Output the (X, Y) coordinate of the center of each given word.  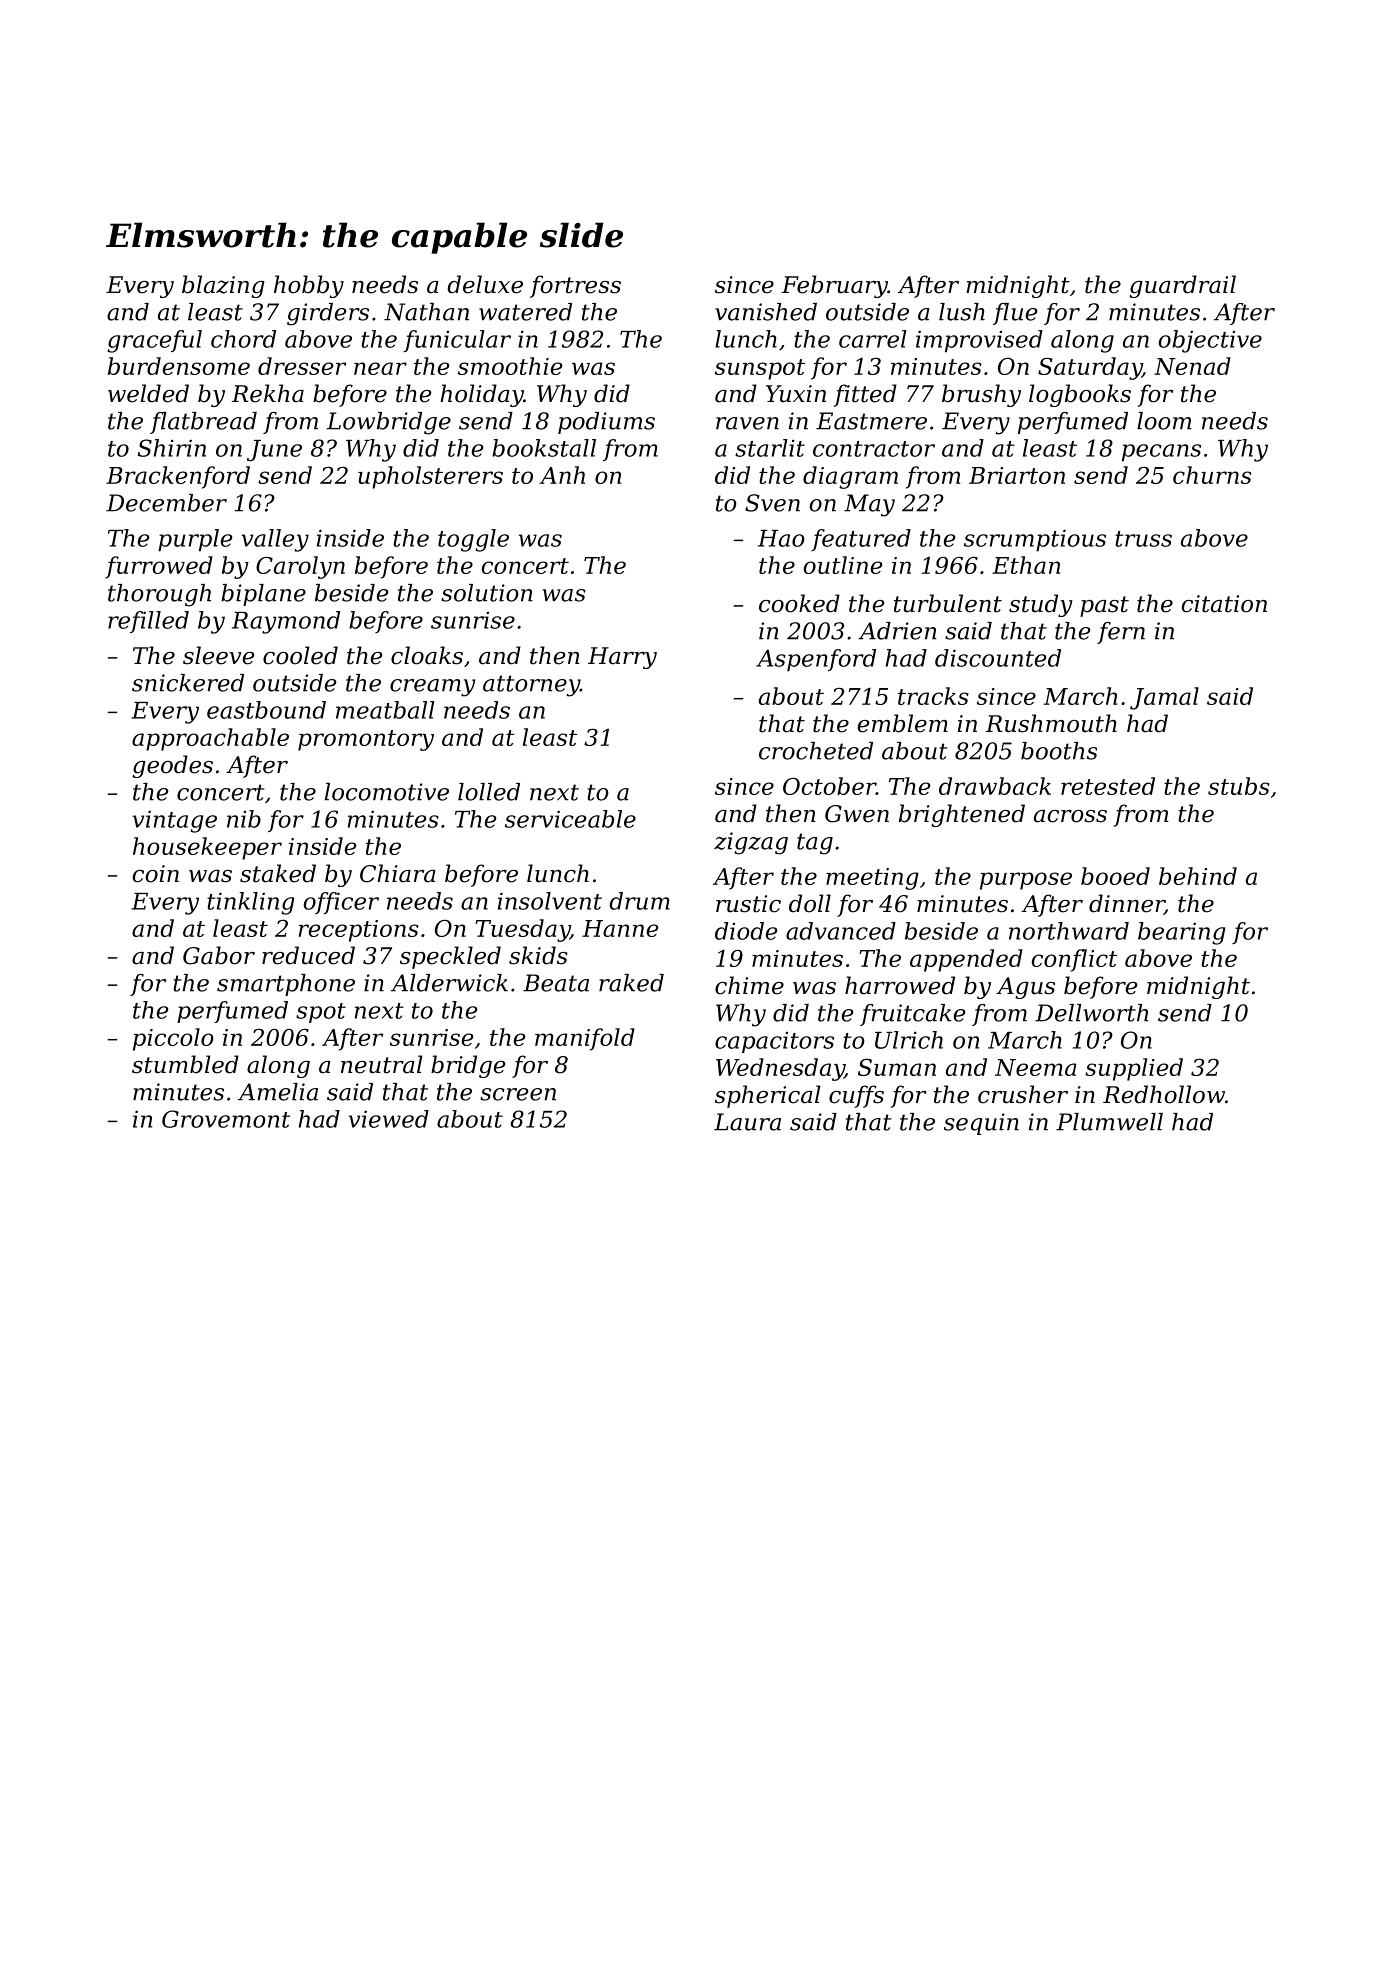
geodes (172, 766)
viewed (388, 1119)
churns (1212, 475)
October (829, 786)
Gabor (219, 955)
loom (1164, 421)
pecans (1161, 453)
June (274, 450)
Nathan (426, 312)
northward (1069, 931)
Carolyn (300, 567)
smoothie (510, 366)
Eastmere (871, 421)
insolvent (550, 901)
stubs (1239, 786)
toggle (473, 540)
